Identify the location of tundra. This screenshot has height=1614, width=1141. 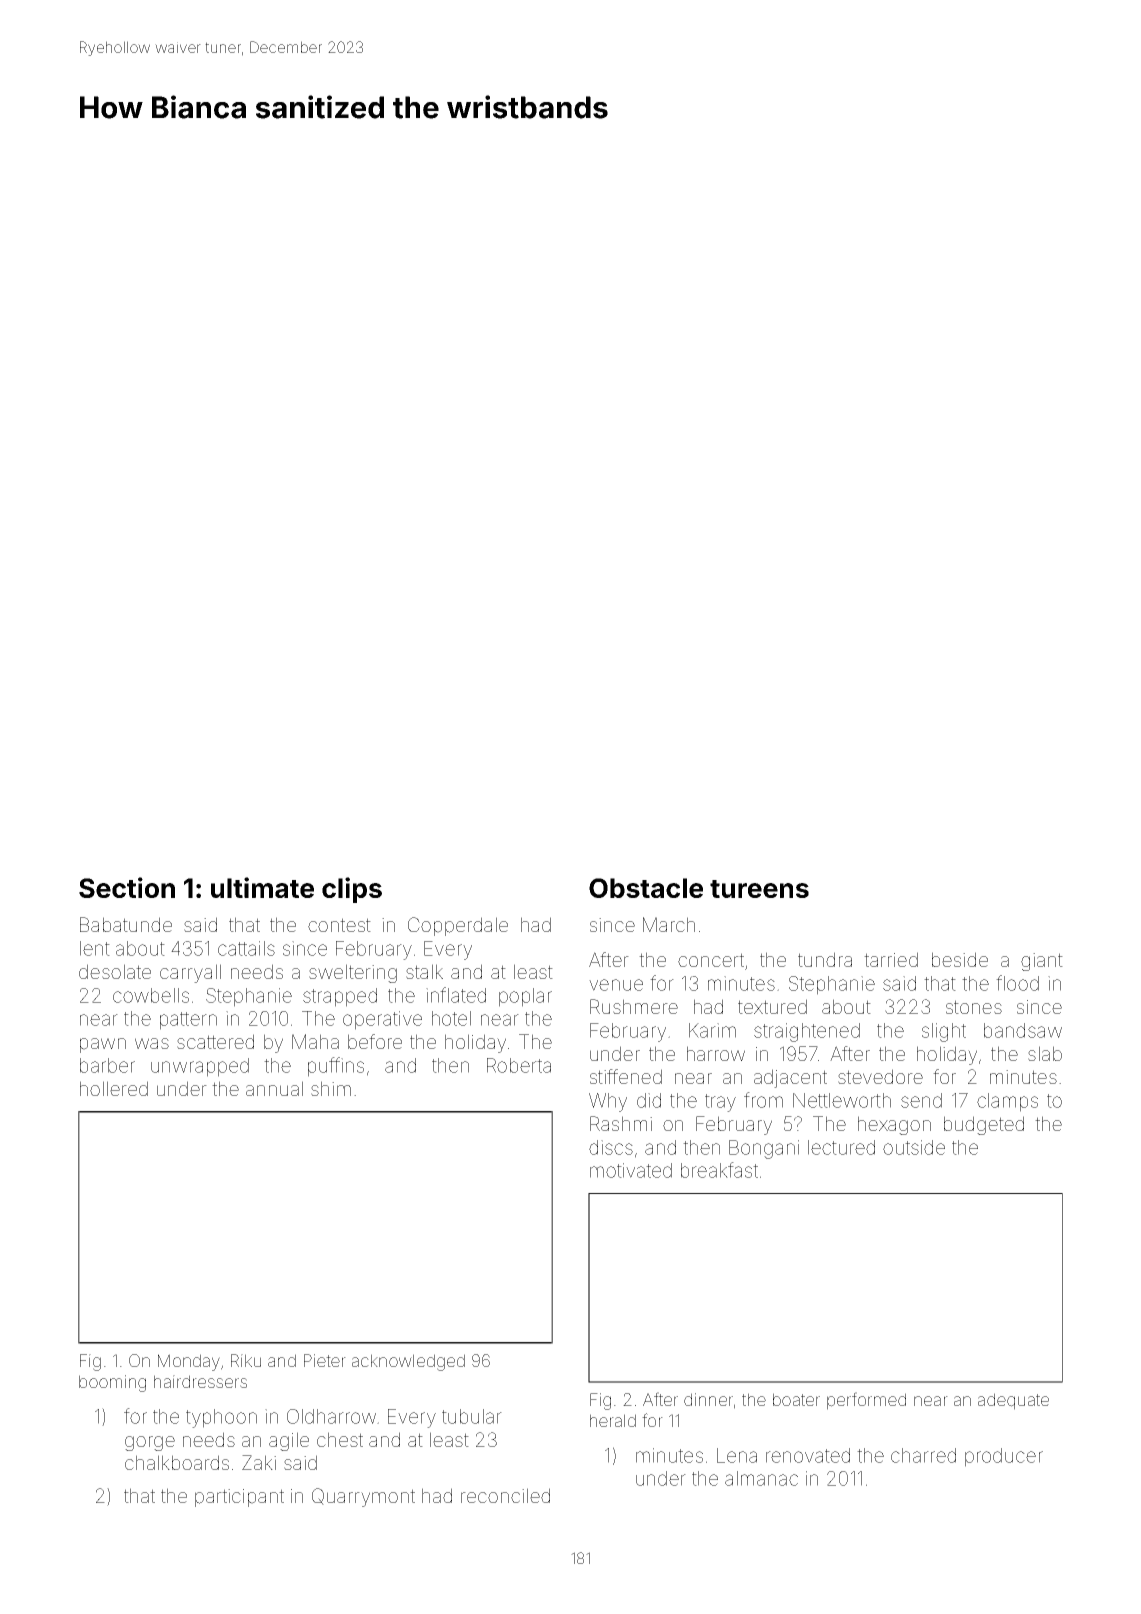
(825, 959).
